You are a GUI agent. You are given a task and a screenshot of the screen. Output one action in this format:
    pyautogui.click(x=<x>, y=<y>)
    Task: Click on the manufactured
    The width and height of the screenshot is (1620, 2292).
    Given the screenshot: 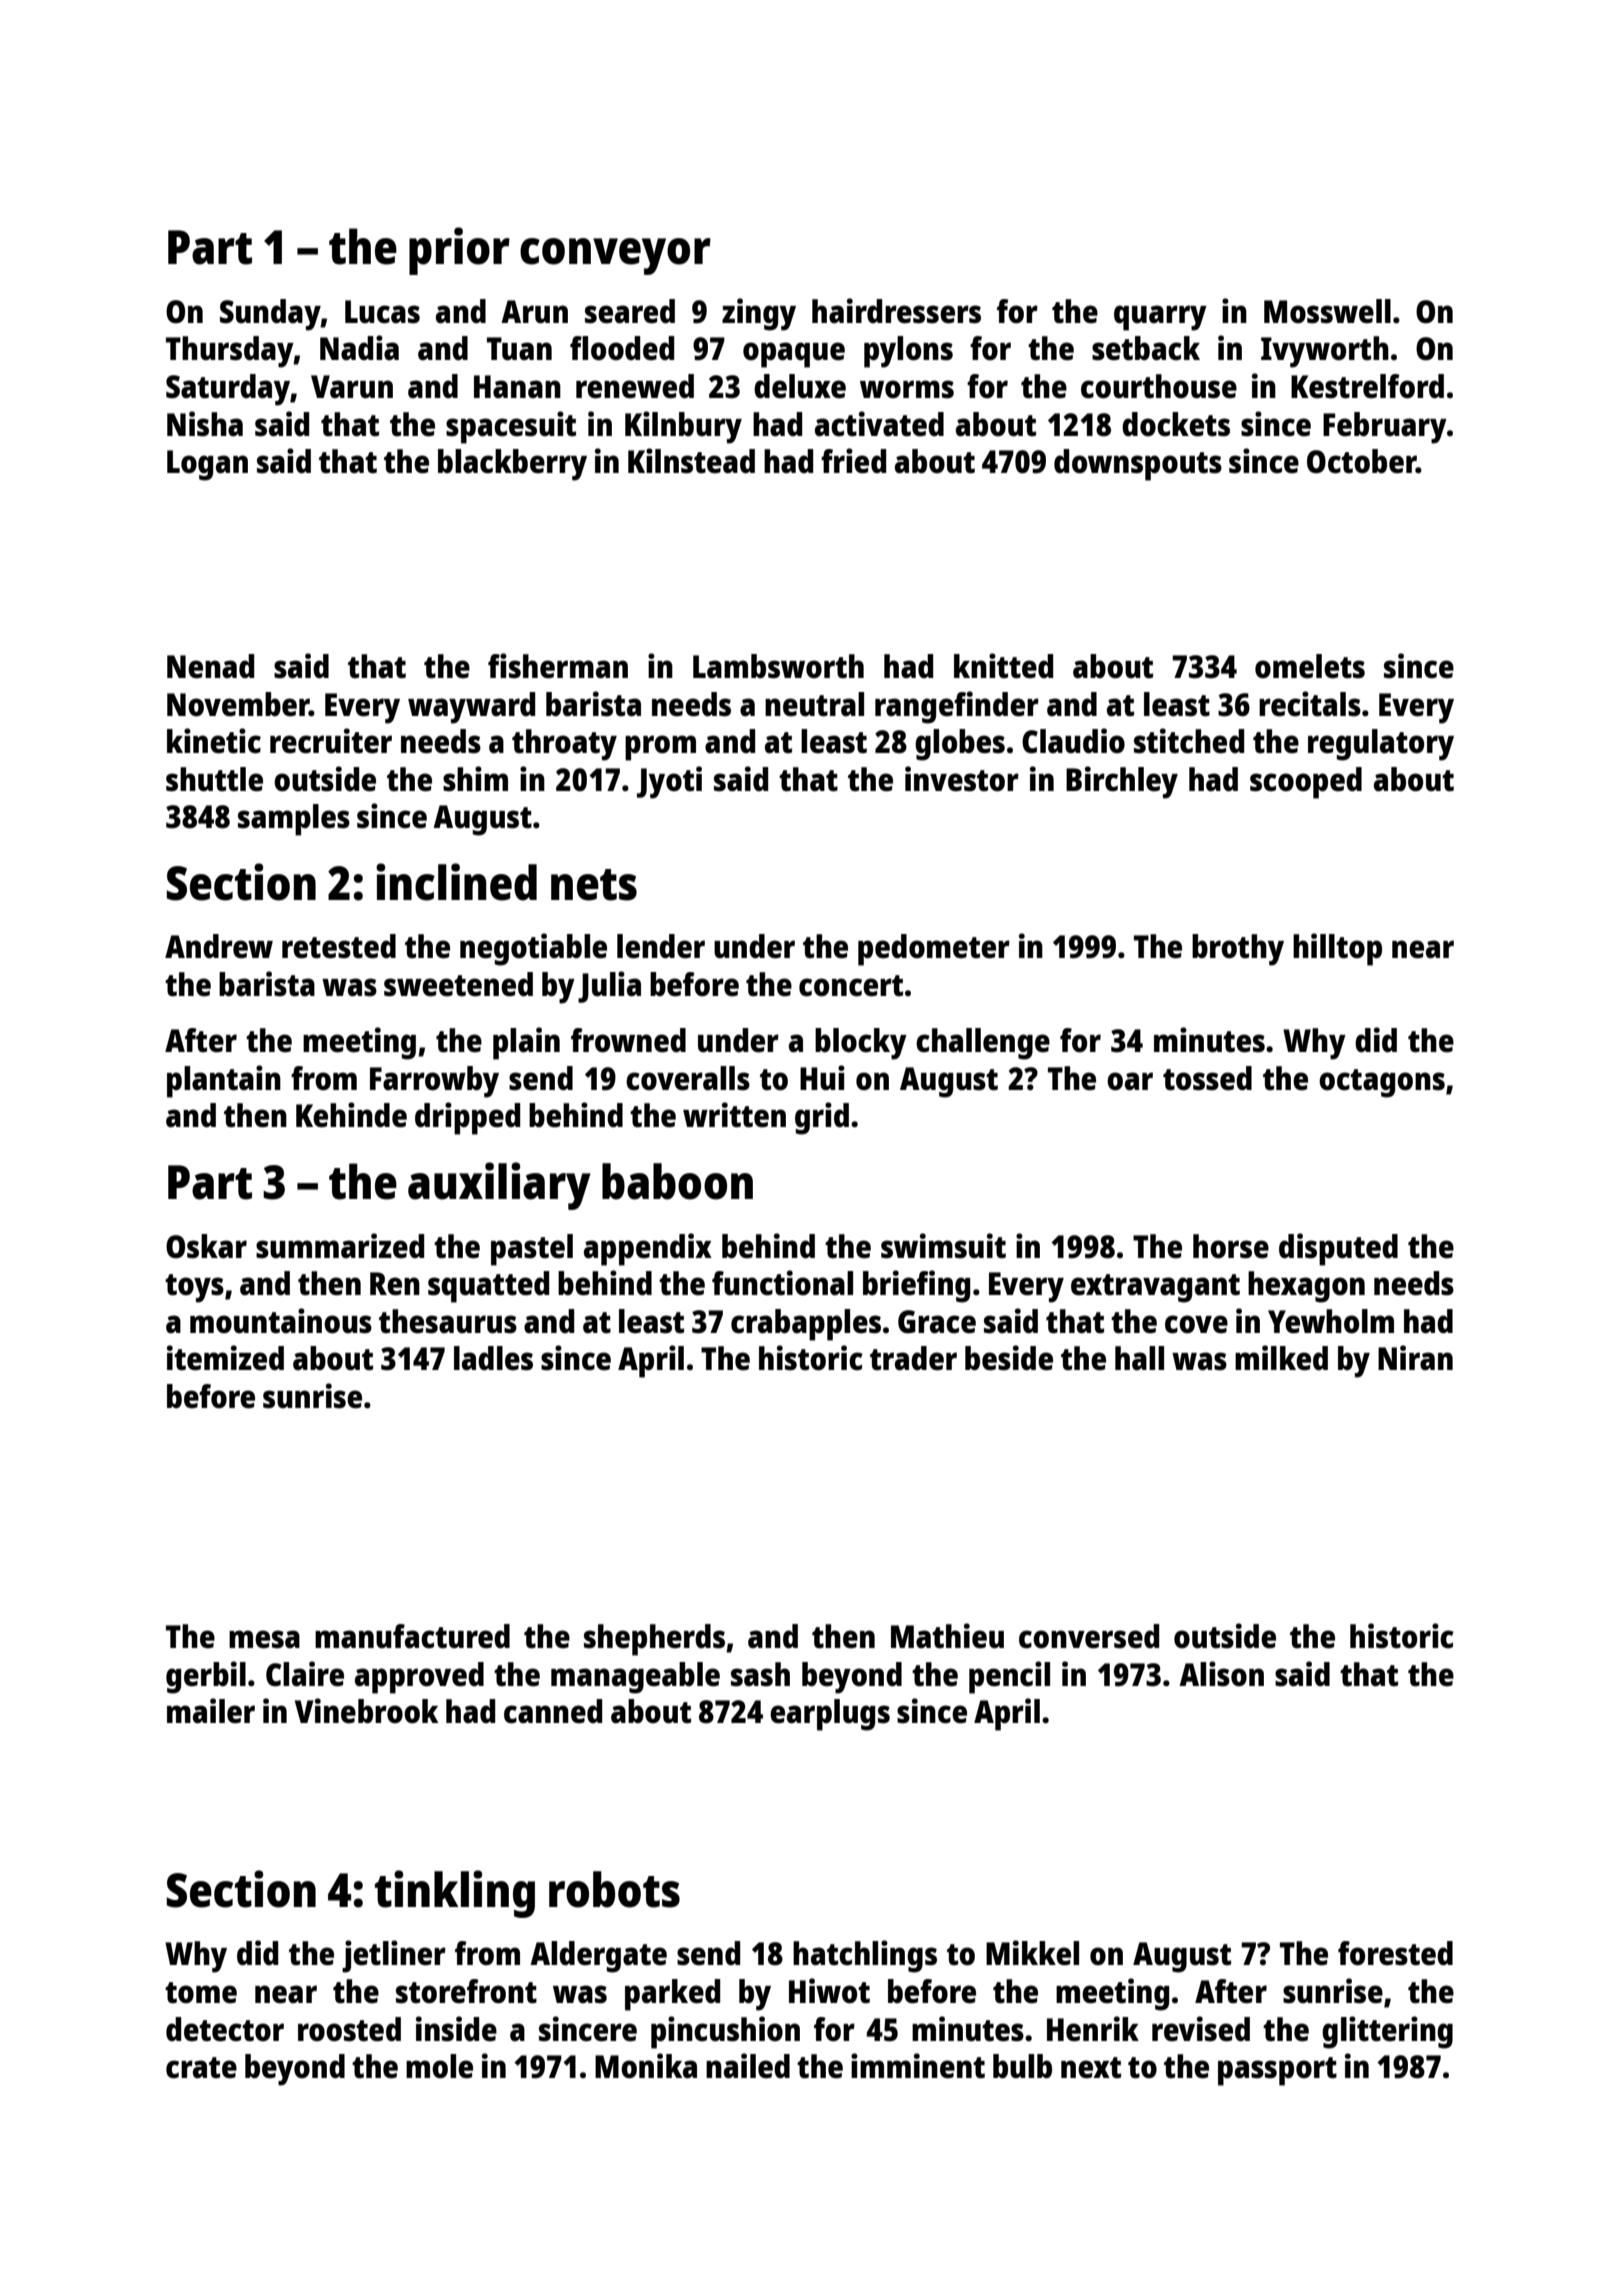 What is the action you would take?
    pyautogui.click(x=412, y=1636)
